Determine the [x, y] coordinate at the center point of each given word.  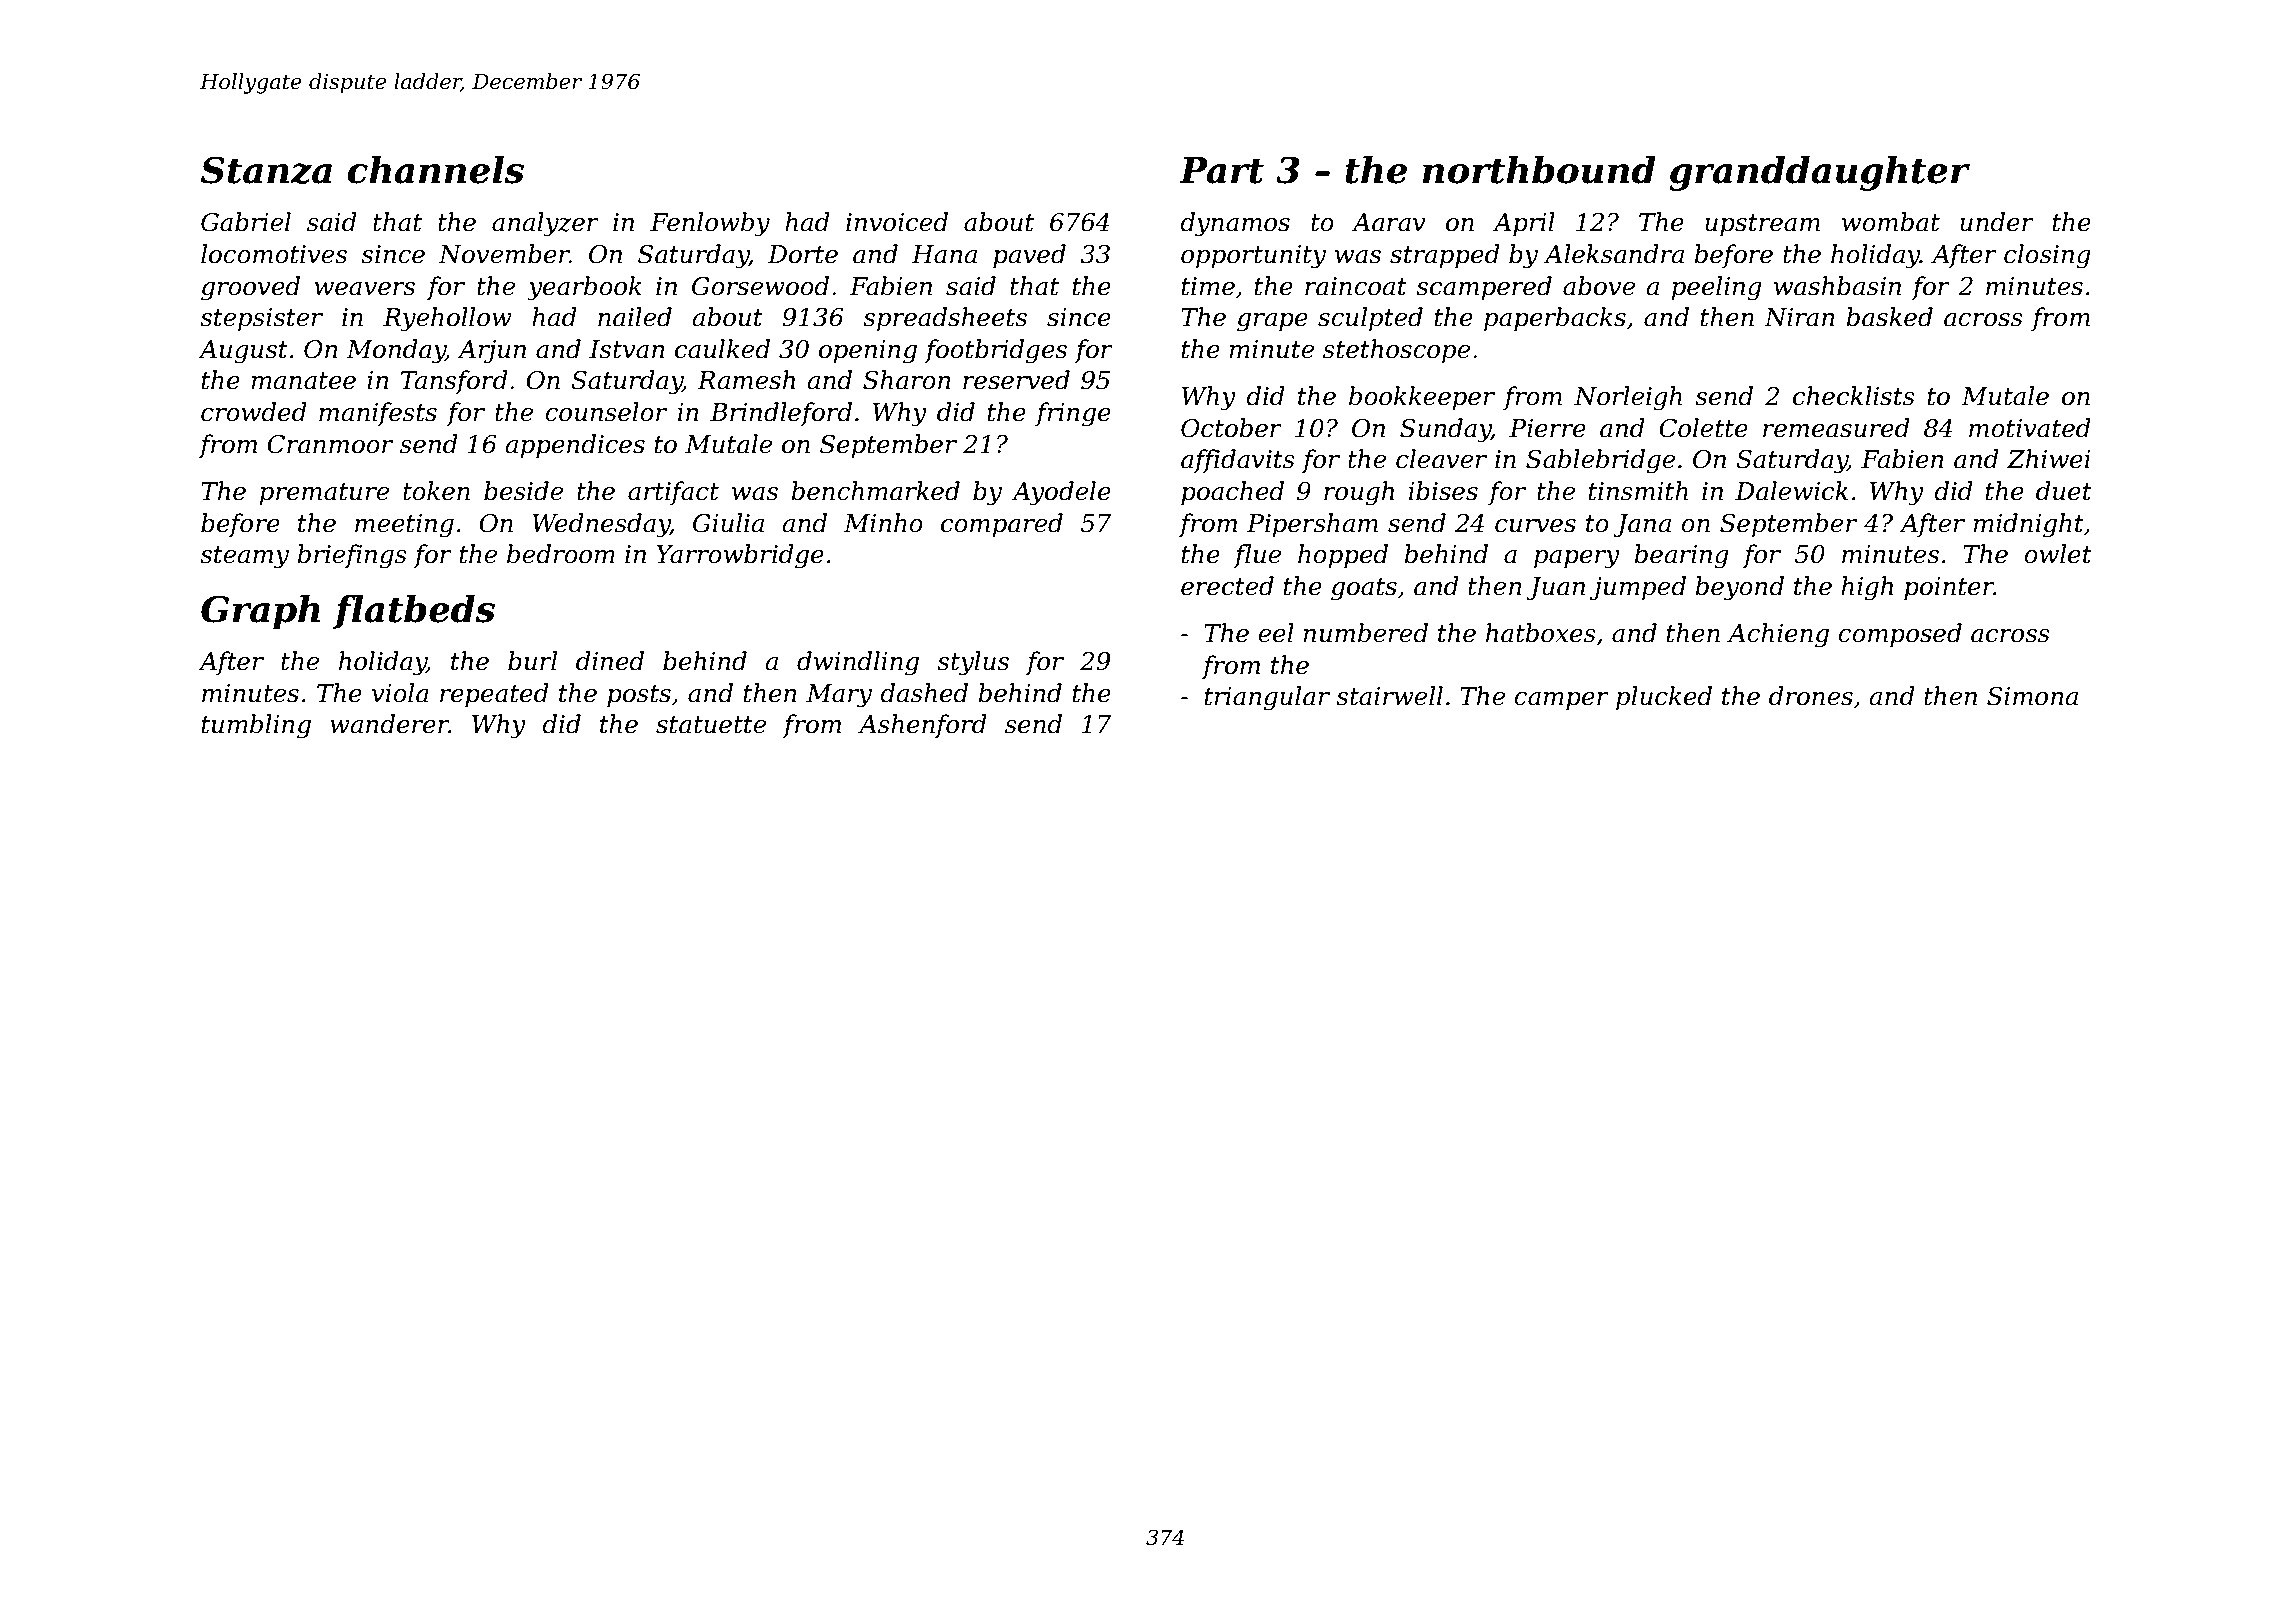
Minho [883, 523]
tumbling [256, 726]
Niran [1799, 317]
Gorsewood [760, 286]
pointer [1949, 588]
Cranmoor [330, 444]
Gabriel [246, 222]
